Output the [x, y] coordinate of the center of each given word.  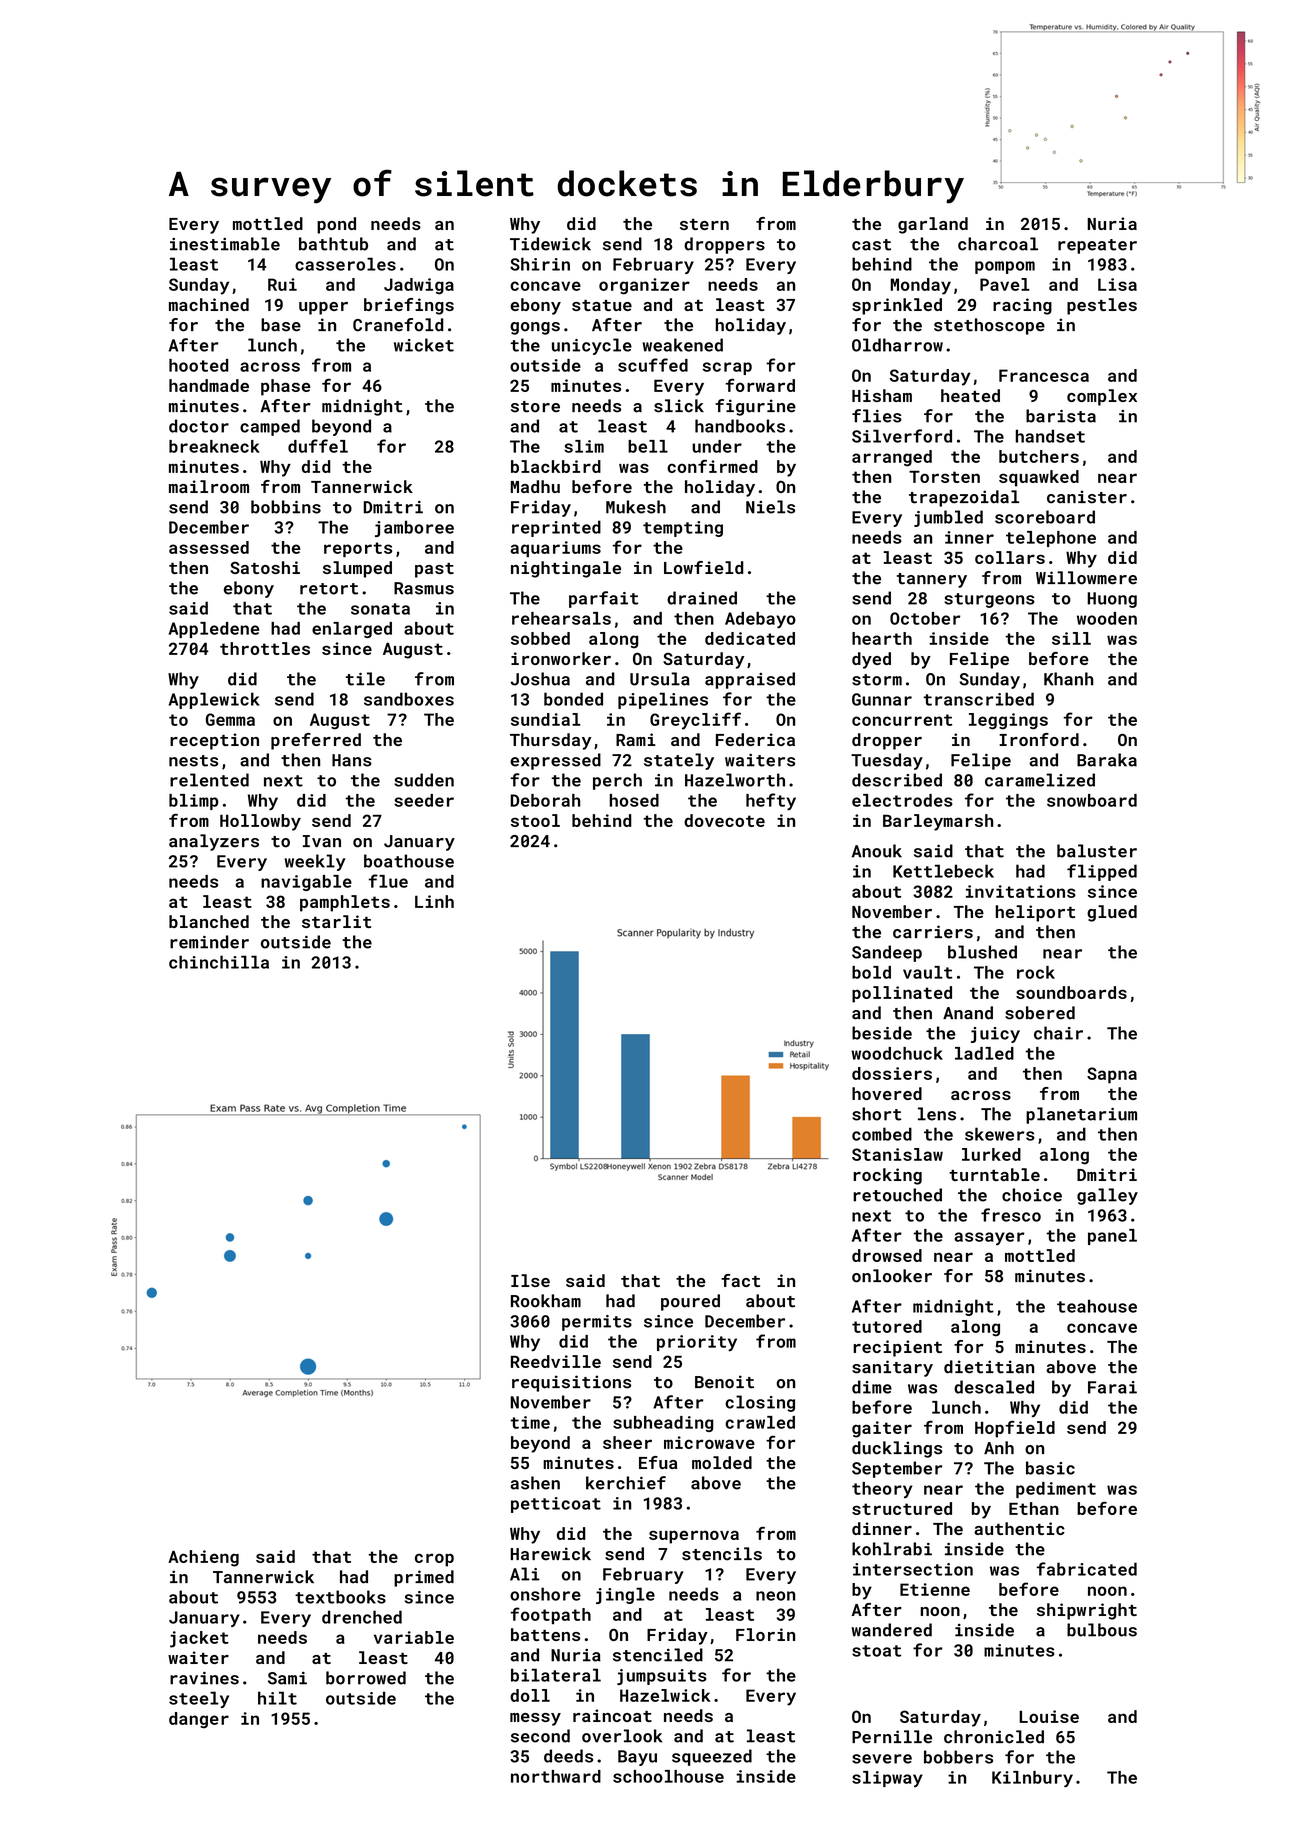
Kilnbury [1032, 1779]
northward [556, 1776]
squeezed [712, 1757]
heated [970, 395]
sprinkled [897, 306]
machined [209, 304]
